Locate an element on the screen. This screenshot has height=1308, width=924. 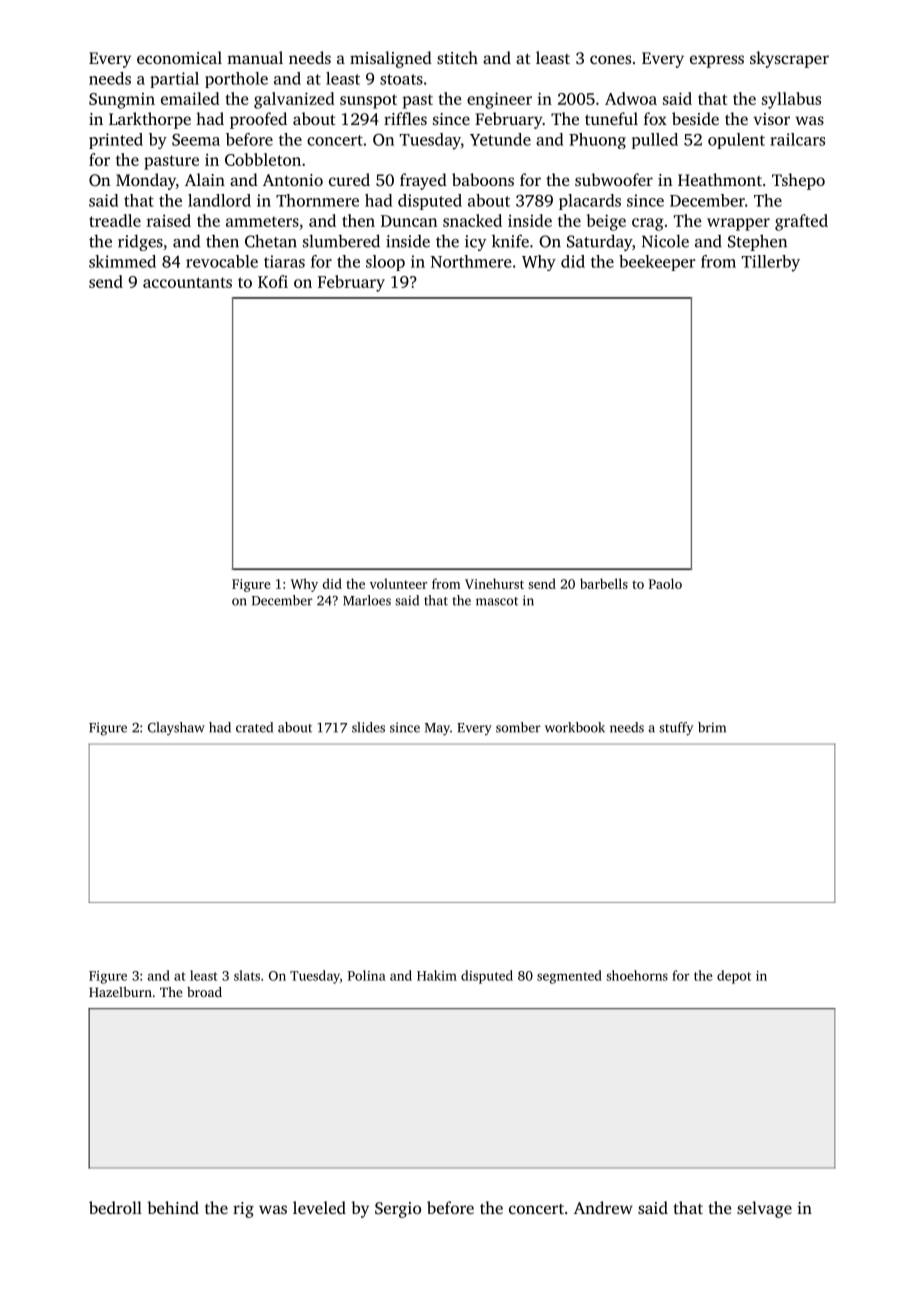
Sergio is located at coordinates (398, 1210).
